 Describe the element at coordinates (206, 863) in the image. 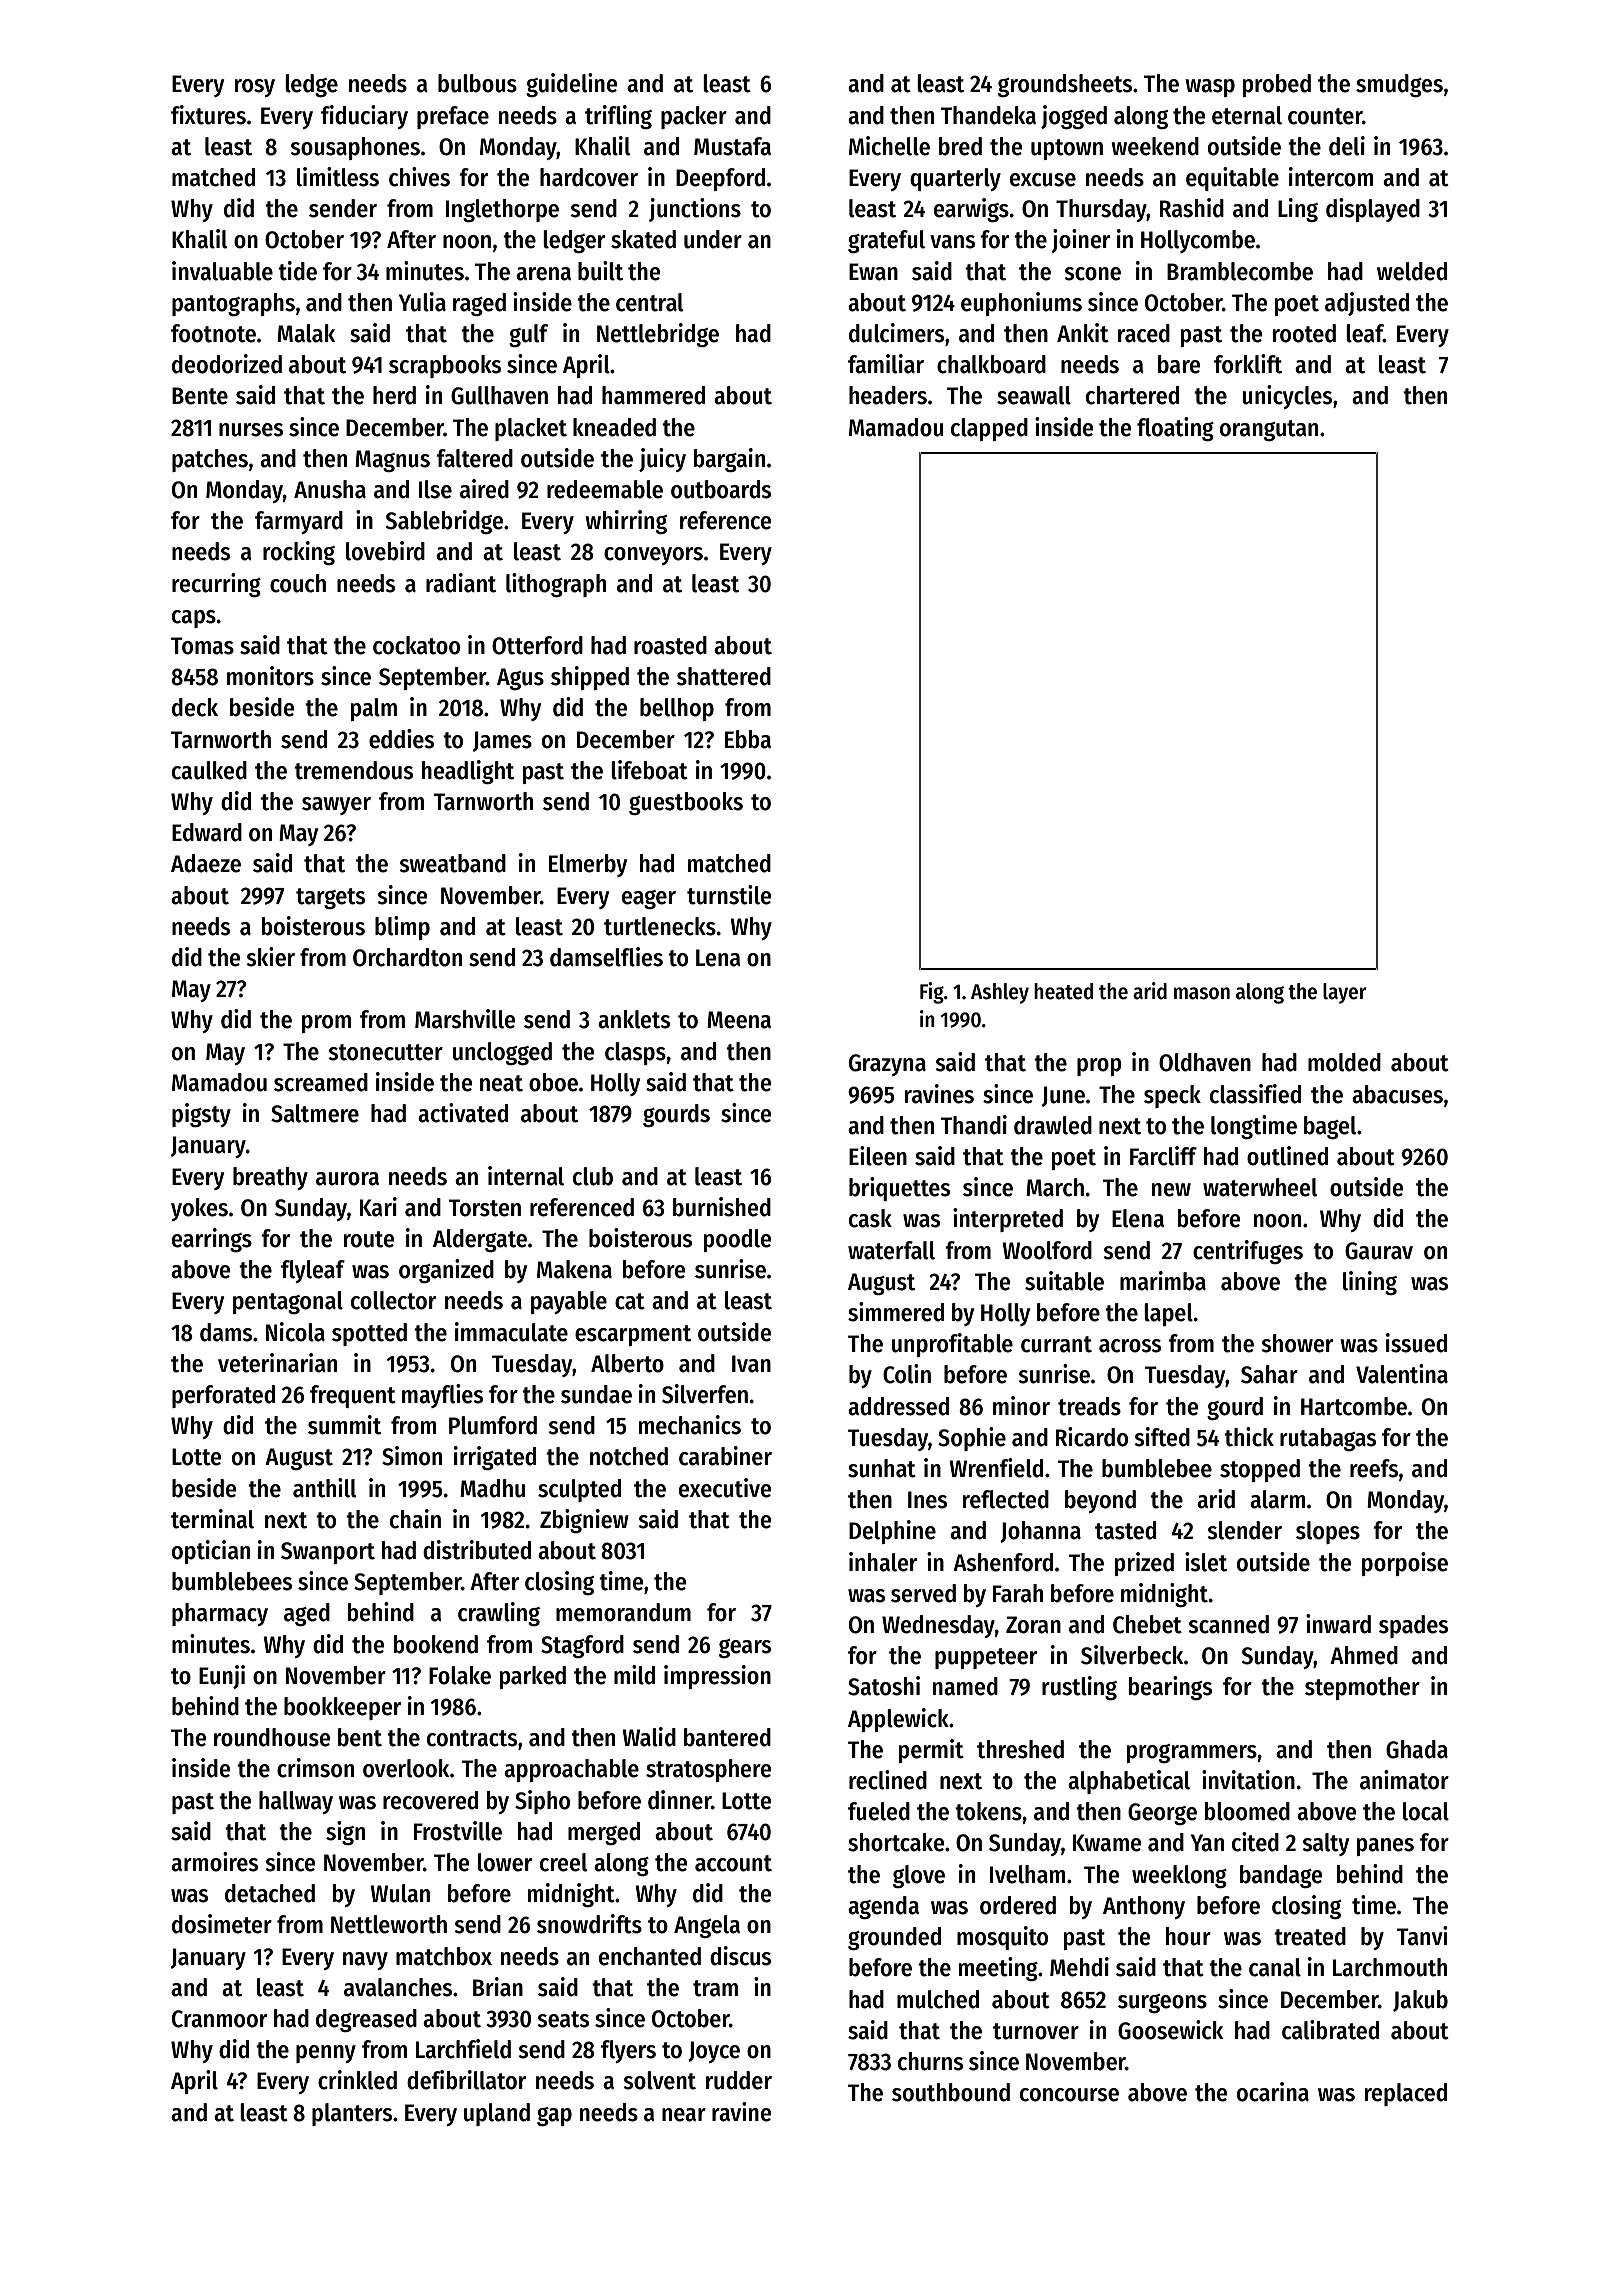

I see `Adaeze` at that location.
